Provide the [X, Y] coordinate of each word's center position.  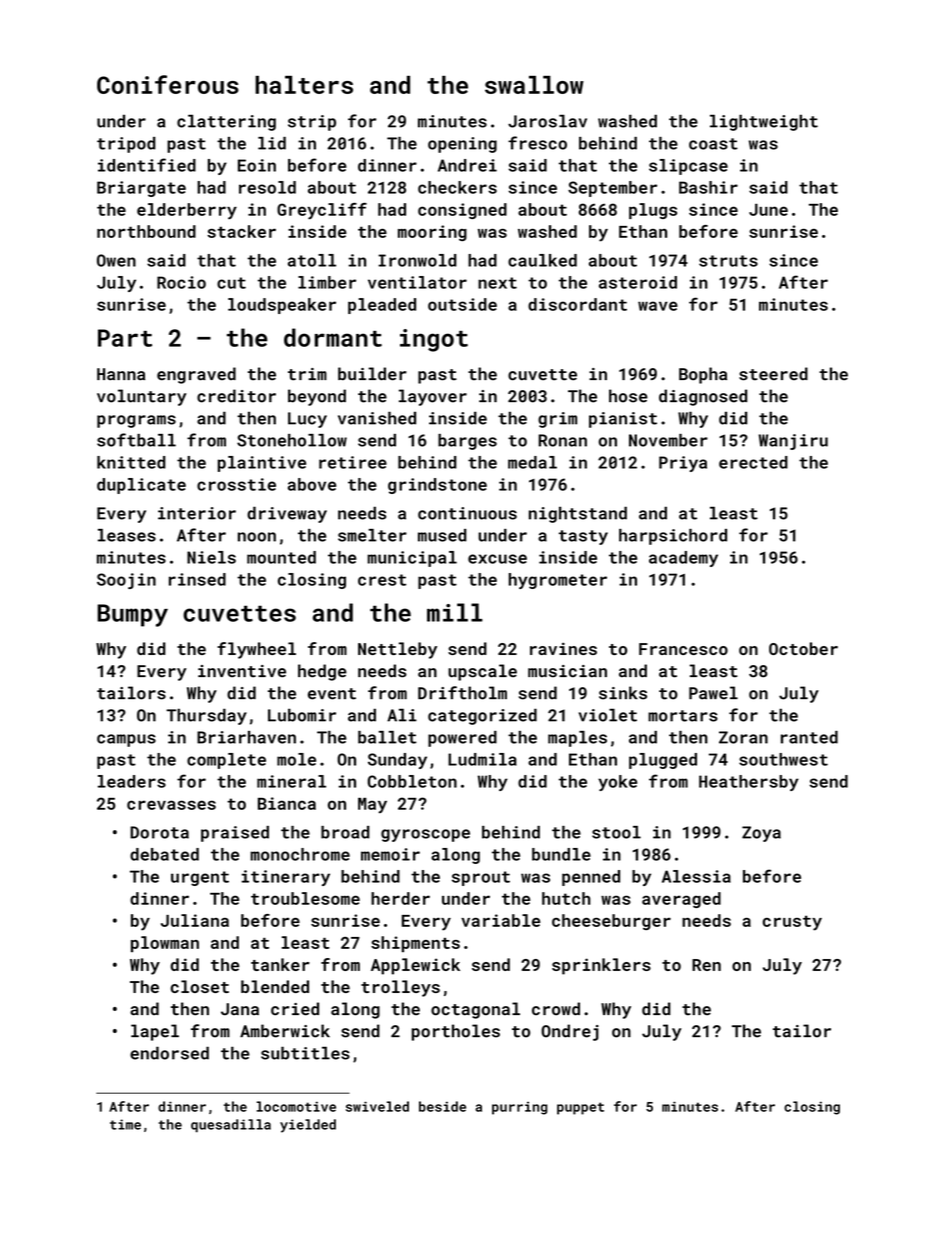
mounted [281, 557]
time [125, 1124]
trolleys [400, 988]
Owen [116, 260]
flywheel [256, 650]
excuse [497, 559]
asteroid [638, 282]
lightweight [764, 122]
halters [304, 85]
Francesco [683, 649]
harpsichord [673, 537]
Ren [706, 965]
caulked [542, 260]
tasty [583, 537]
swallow [534, 85]
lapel [155, 1032]
